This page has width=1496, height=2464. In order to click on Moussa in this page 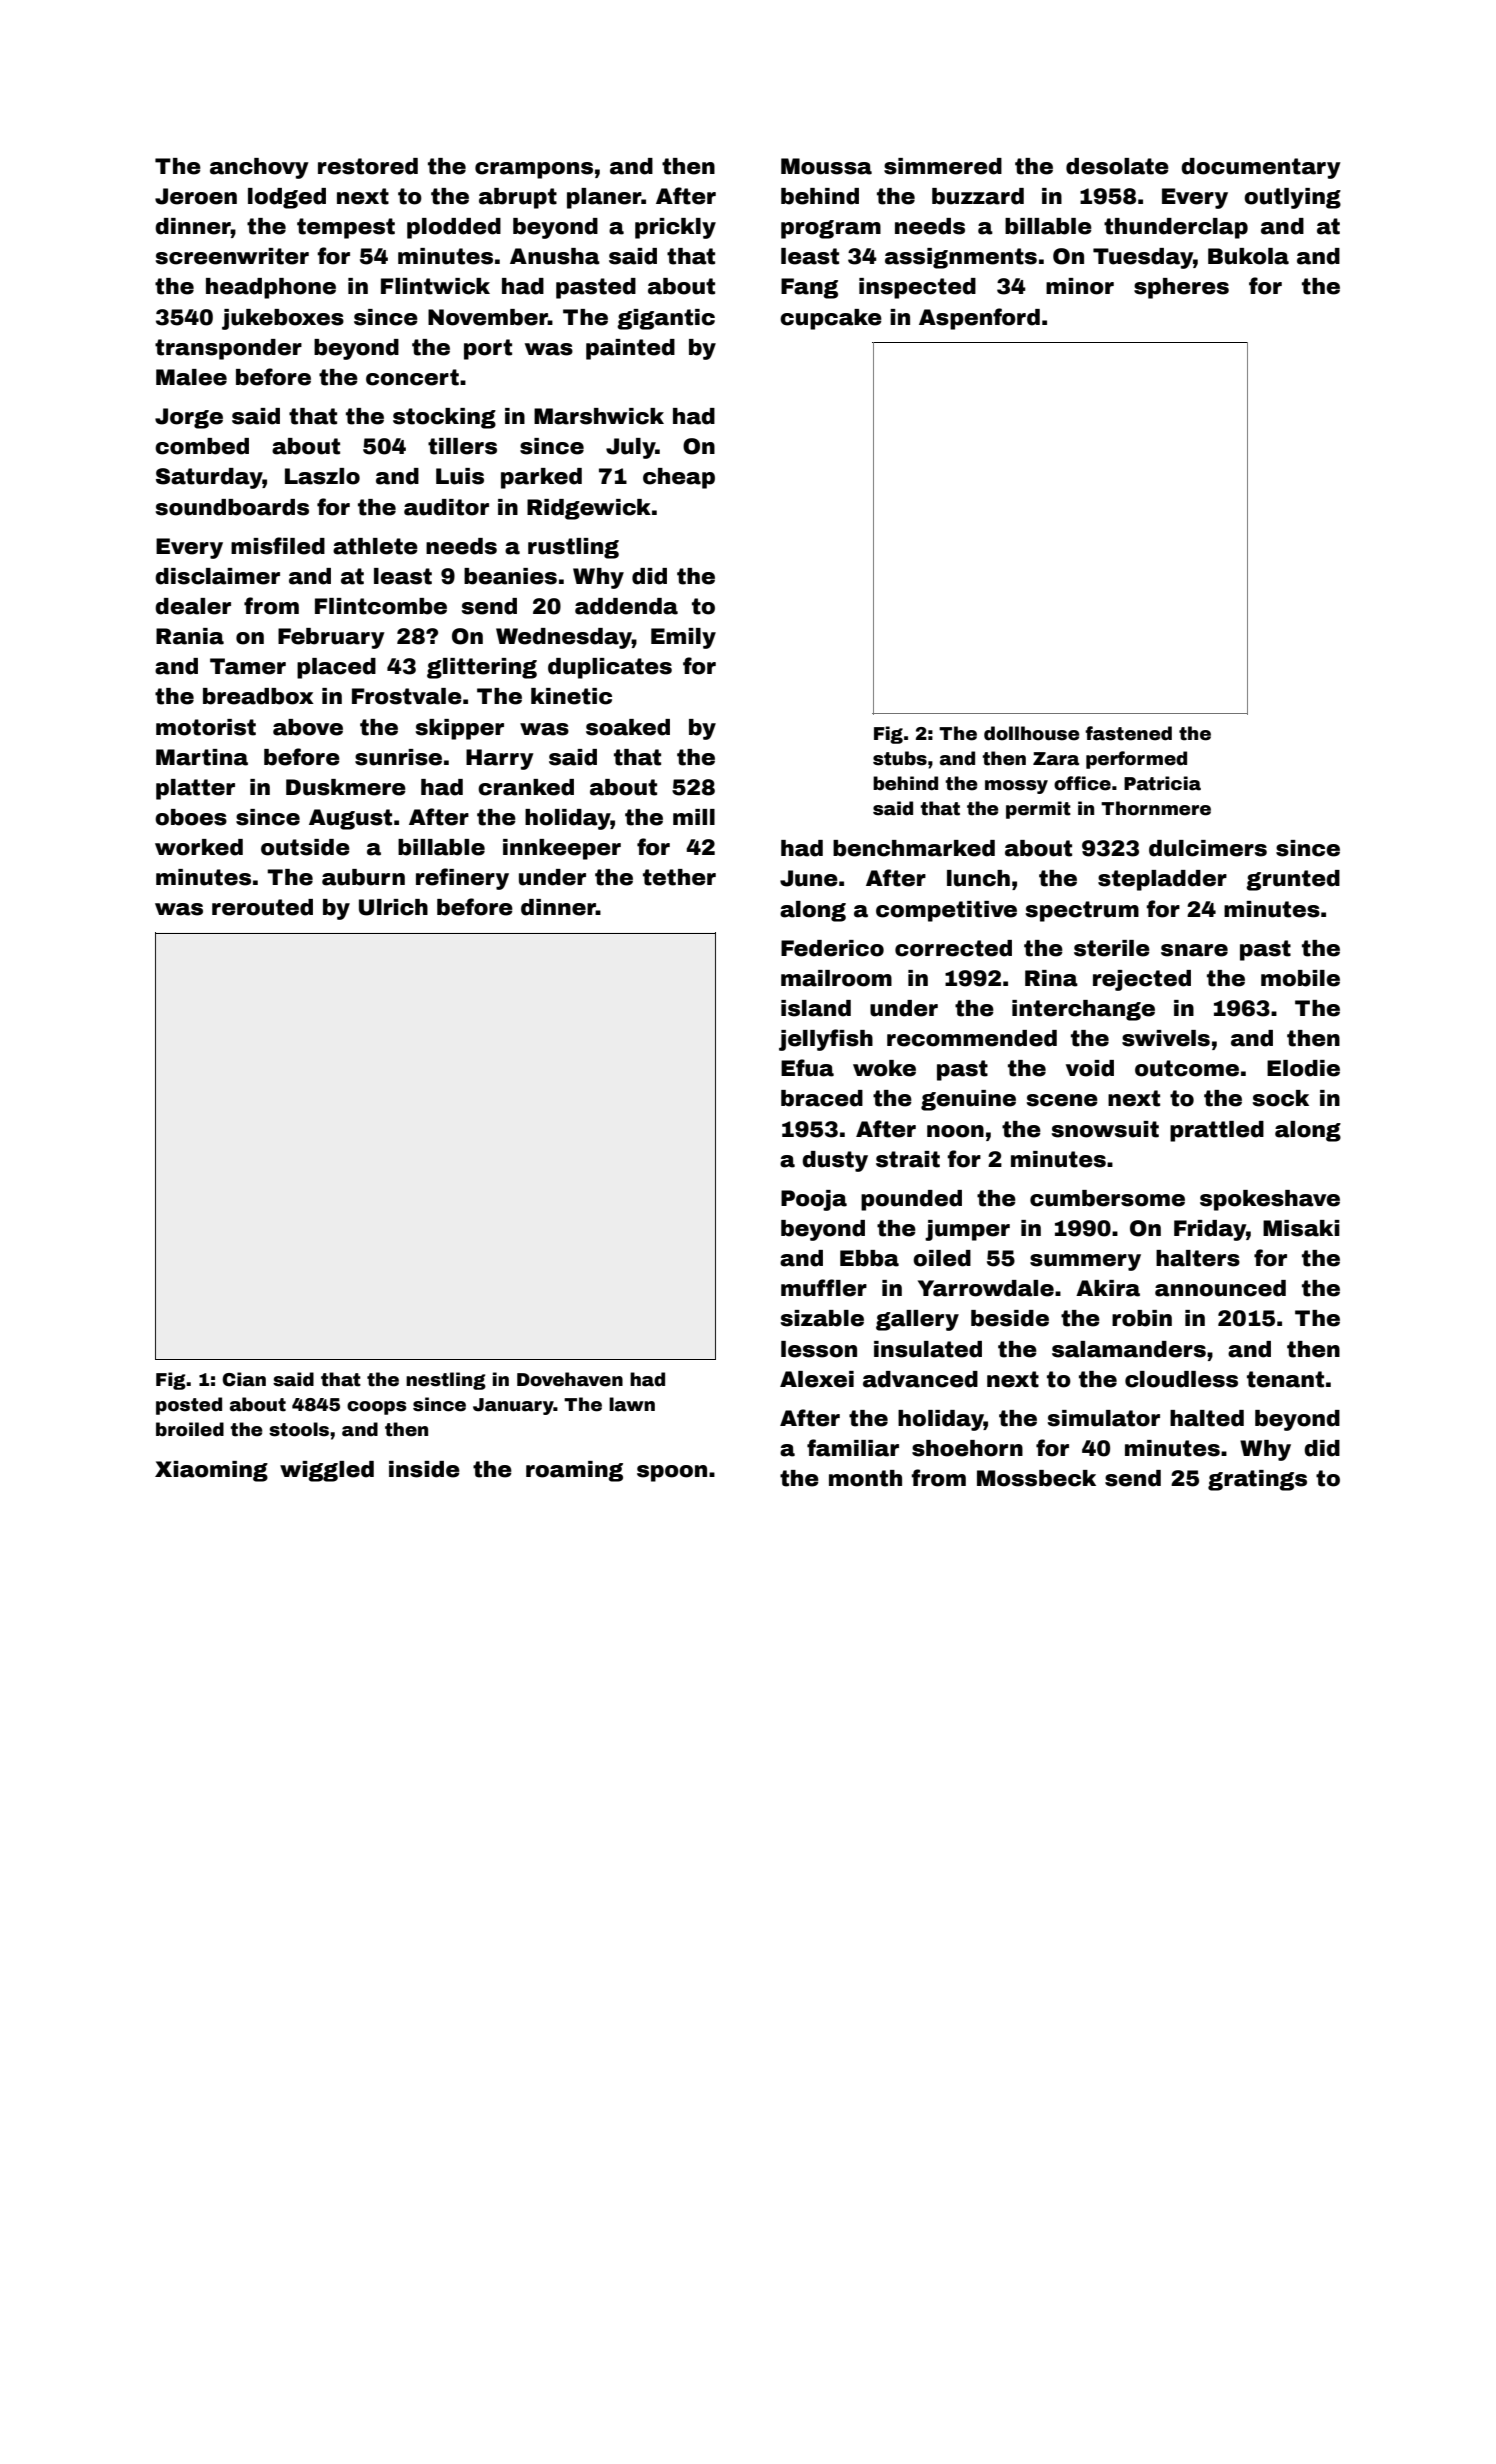, I will do `click(826, 166)`.
